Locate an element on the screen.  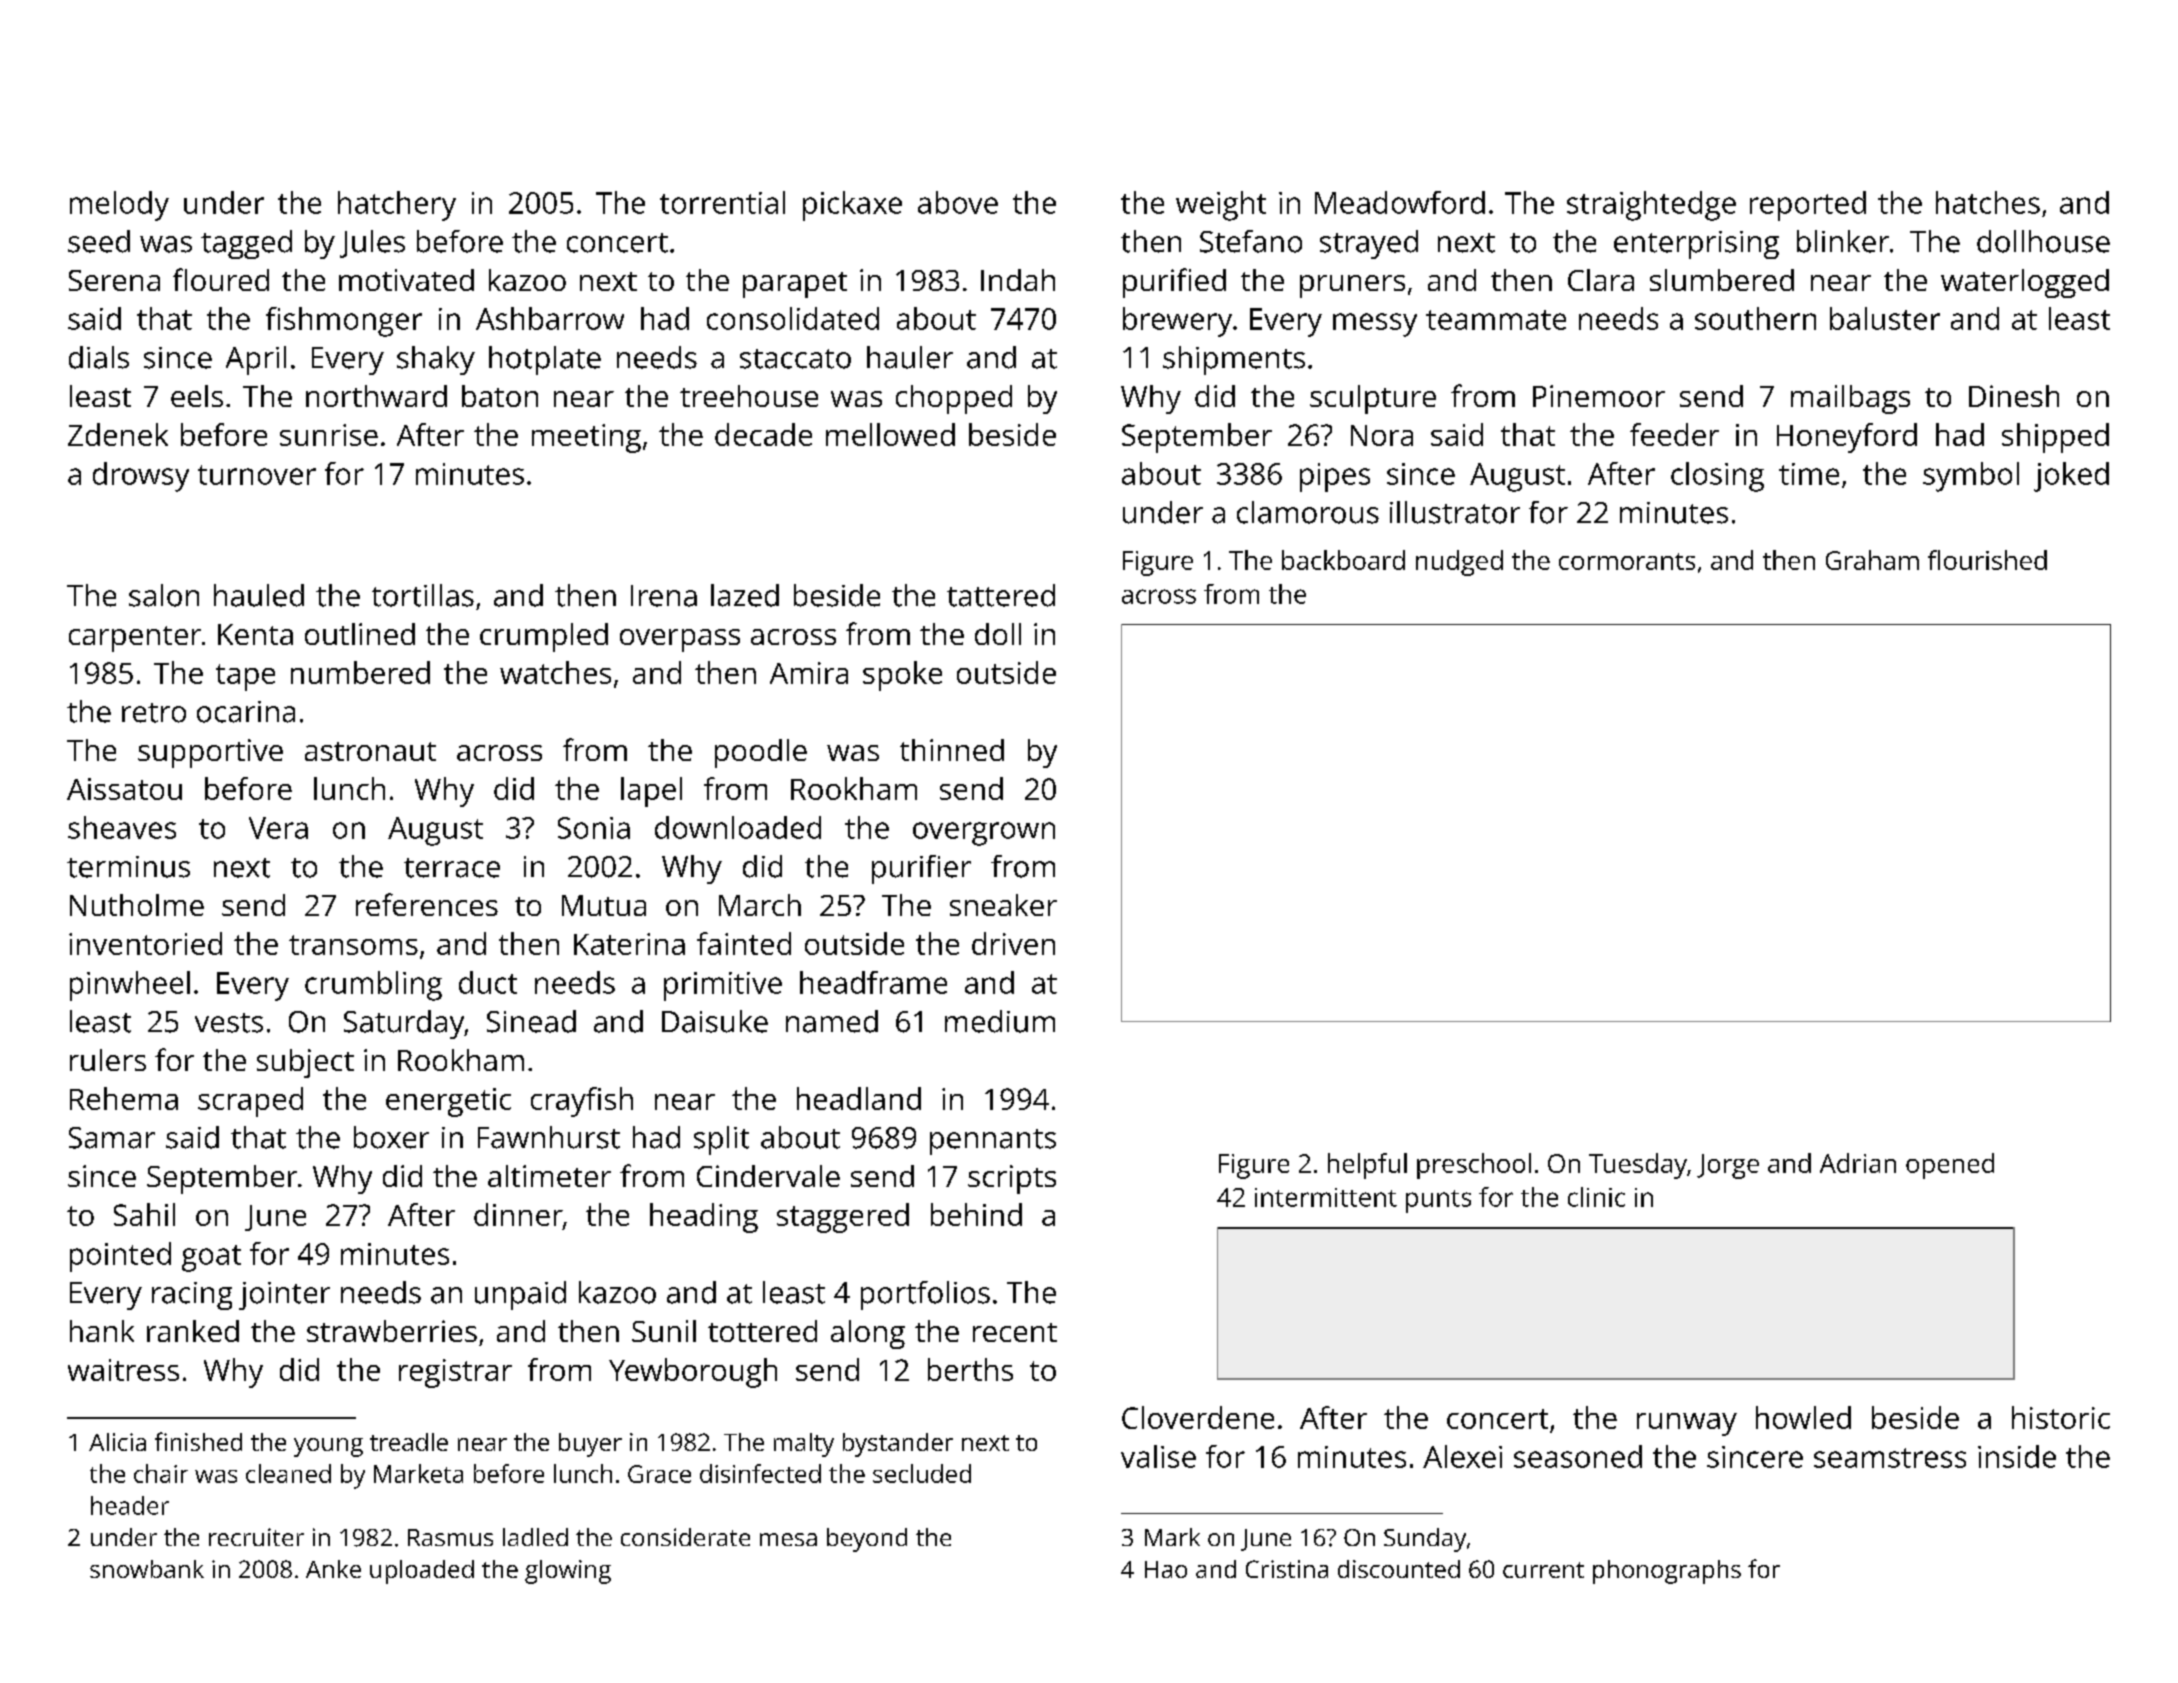
Kenta is located at coordinates (255, 634).
